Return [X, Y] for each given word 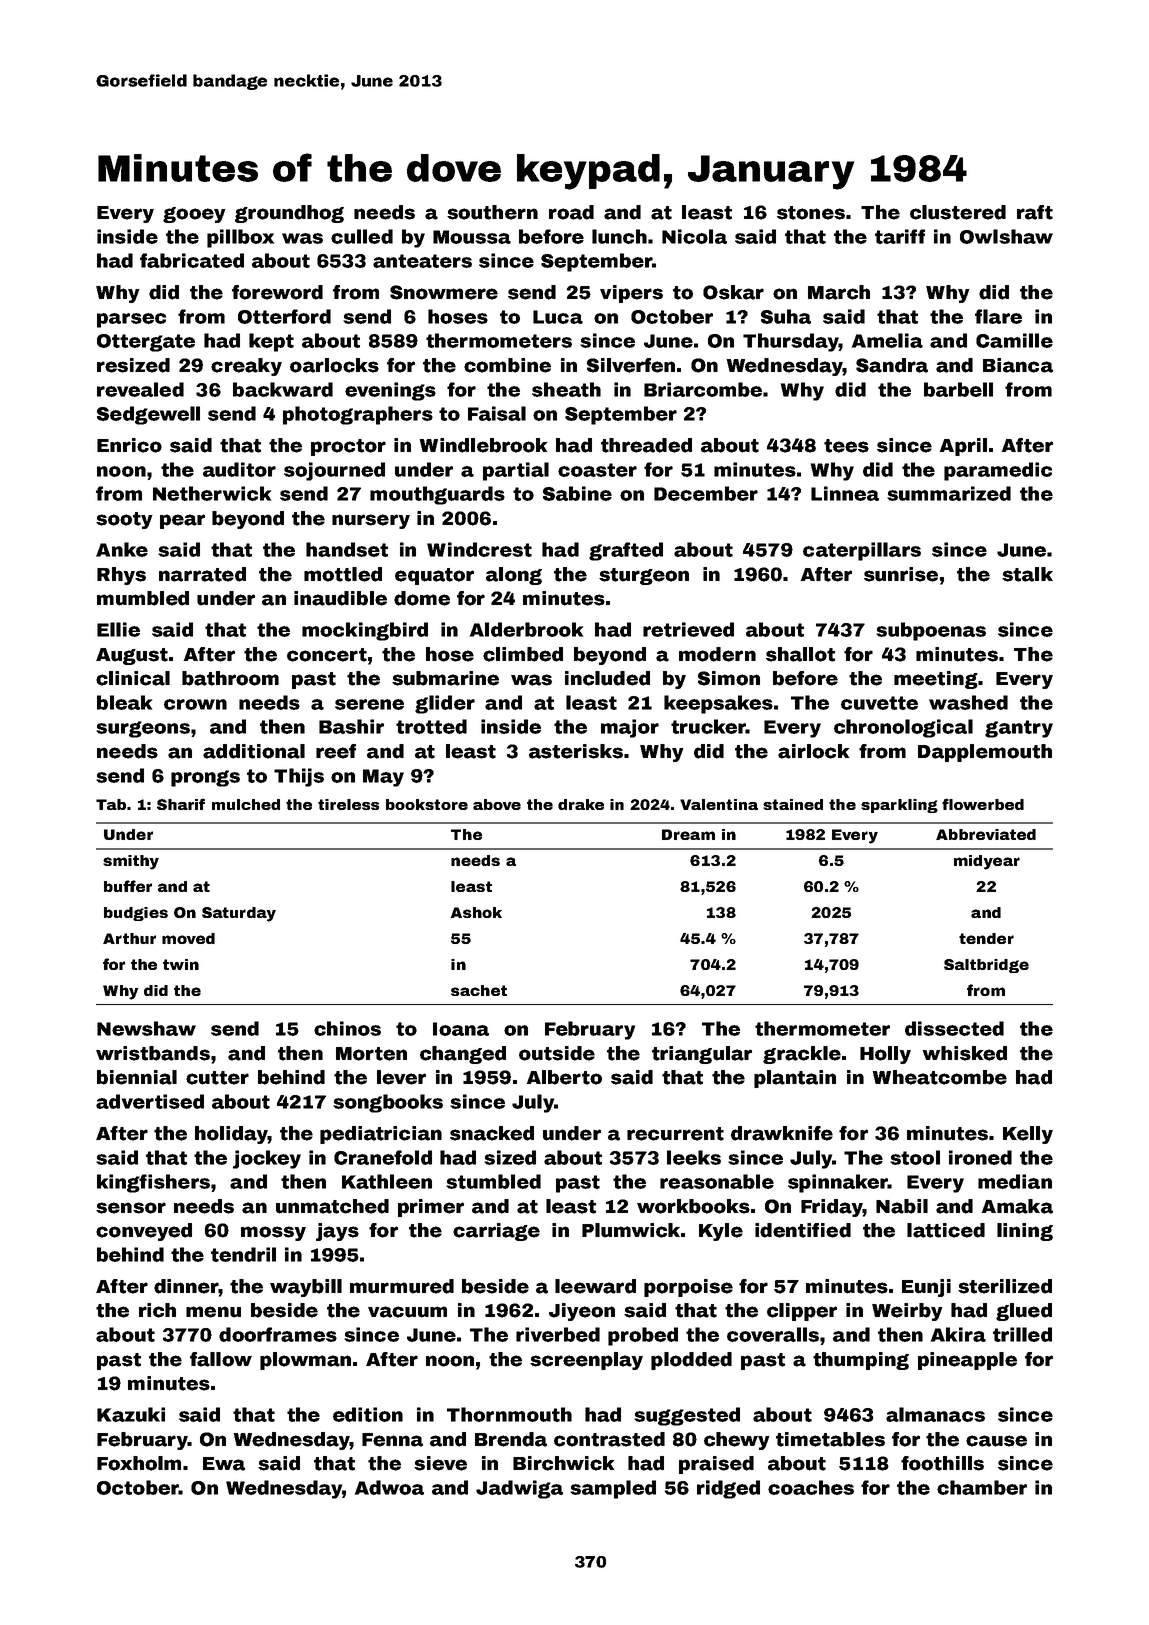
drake [581, 804]
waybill [306, 1288]
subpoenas [931, 631]
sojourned [334, 471]
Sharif [181, 804]
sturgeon [644, 576]
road [571, 212]
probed [643, 1336]
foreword [277, 292]
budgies [136, 914]
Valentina [719, 804]
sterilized [1005, 1286]
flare [998, 316]
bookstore [427, 804]
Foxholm [139, 1463]
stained [793, 804]
